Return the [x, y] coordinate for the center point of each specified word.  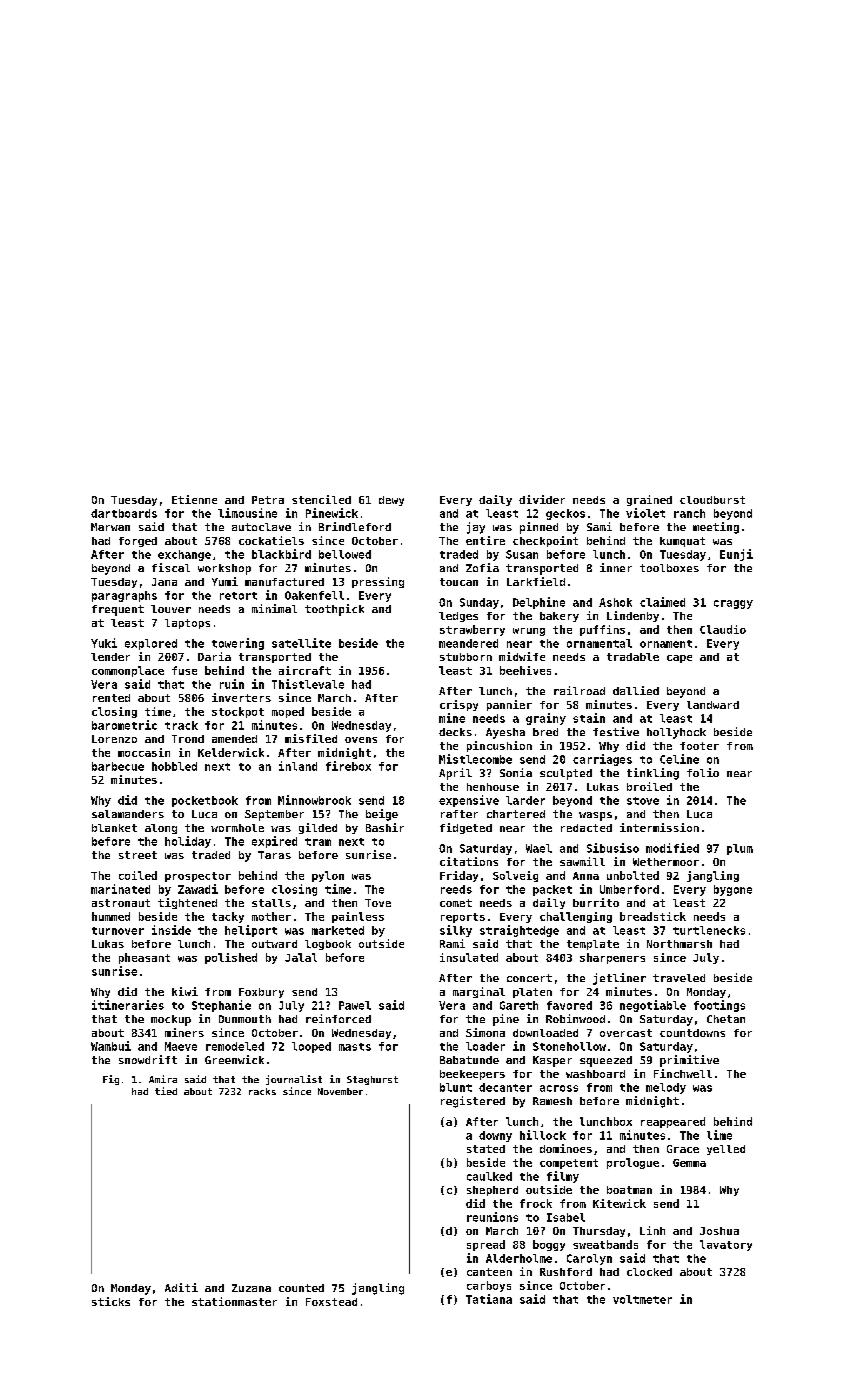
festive [616, 731]
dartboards [124, 513]
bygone [733, 890]
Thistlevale [308, 684]
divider [542, 499]
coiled [138, 875]
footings [719, 1006]
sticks [111, 1301]
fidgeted [466, 828]
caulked [489, 1176]
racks [262, 1091]
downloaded [545, 1033]
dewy [391, 501]
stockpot [238, 712]
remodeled [235, 1046]
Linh [652, 1230]
